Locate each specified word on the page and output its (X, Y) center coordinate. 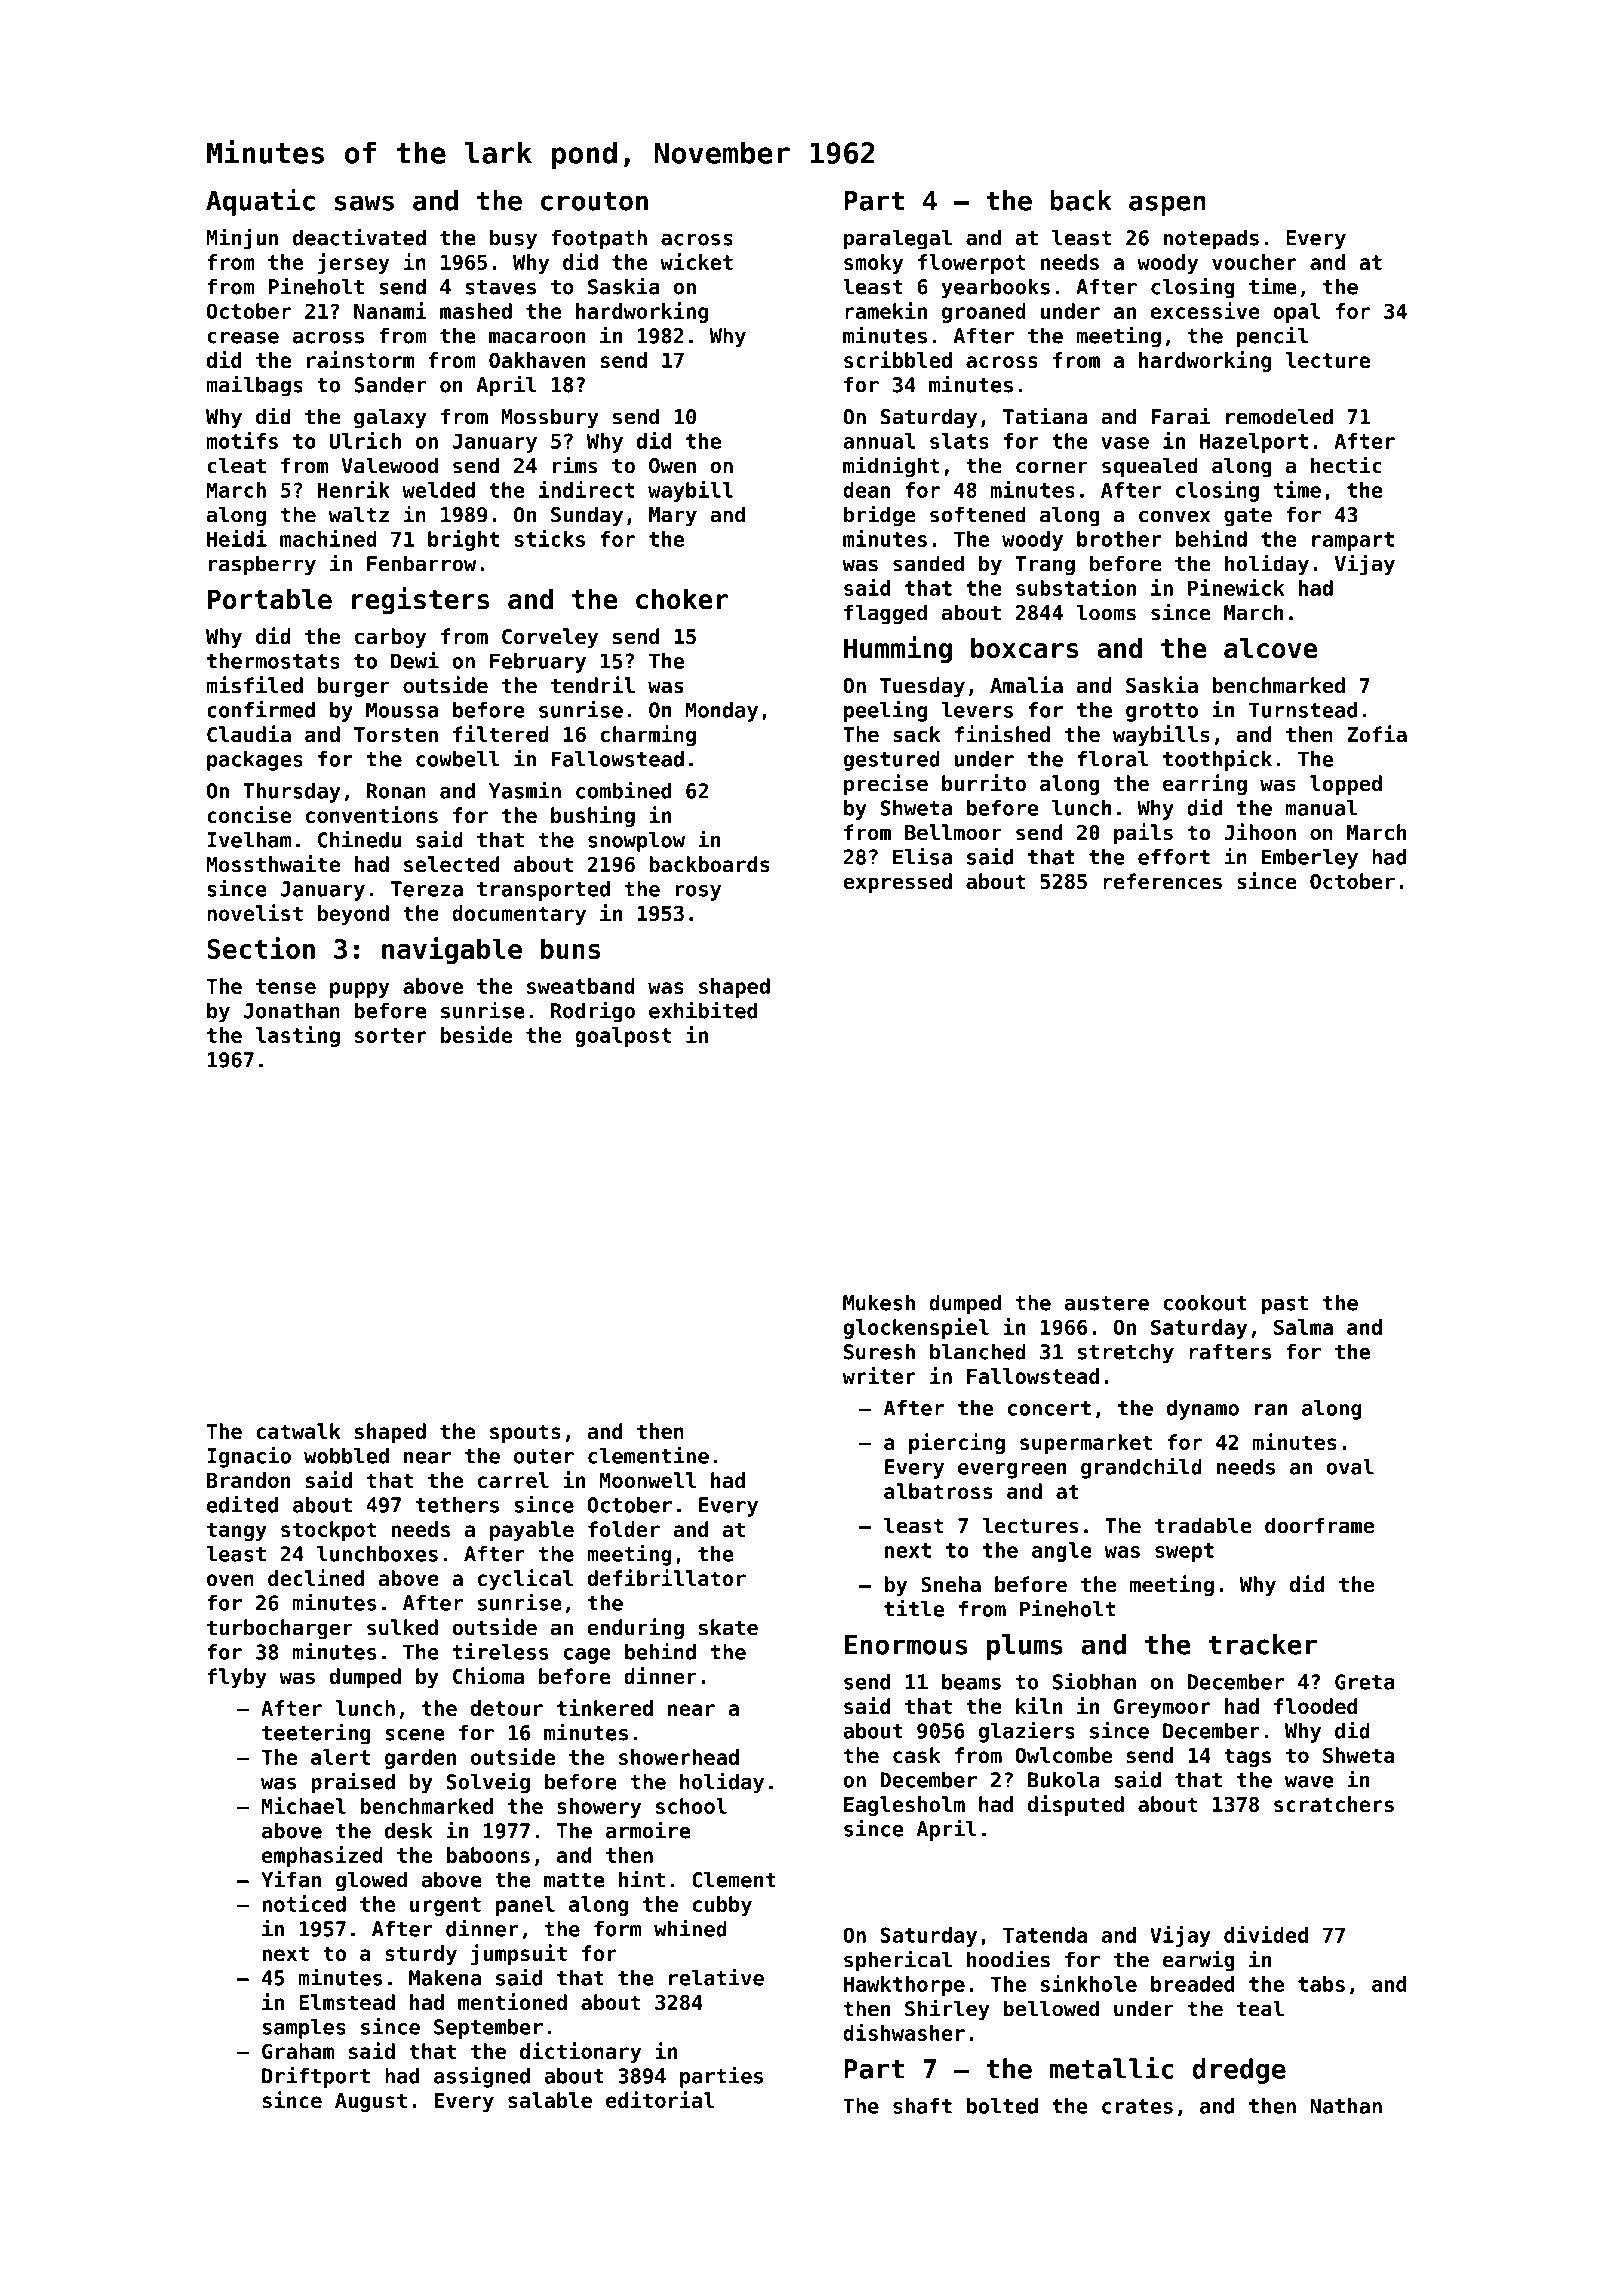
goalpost (623, 1037)
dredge (1239, 2071)
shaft (922, 2106)
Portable (270, 599)
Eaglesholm (904, 1806)
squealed (1150, 467)
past (1285, 1305)
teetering (316, 1734)
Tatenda (1045, 1935)
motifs (242, 440)
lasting (298, 1036)
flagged (885, 614)
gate (1248, 517)
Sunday (587, 516)
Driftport (316, 2077)
